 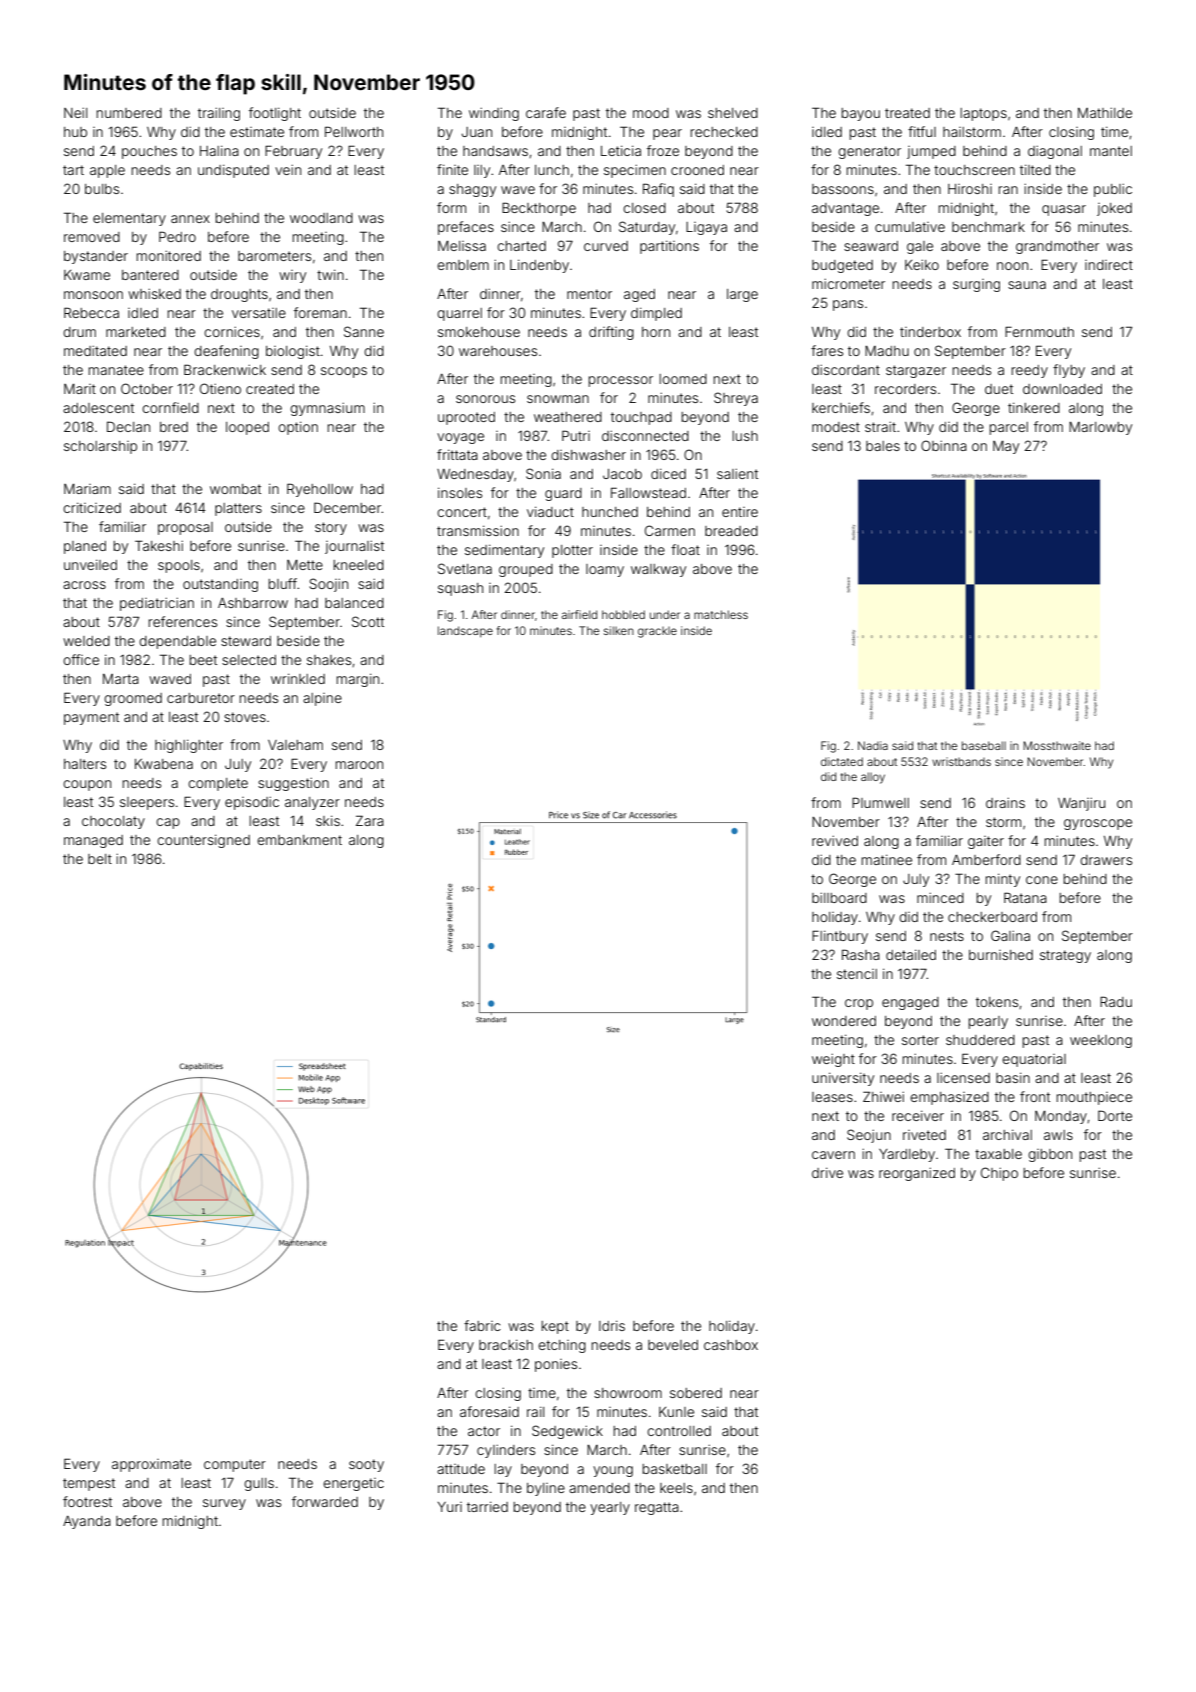 What do you see at coordinates (827, 1172) in the screenshot?
I see `drive` at bounding box center [827, 1172].
